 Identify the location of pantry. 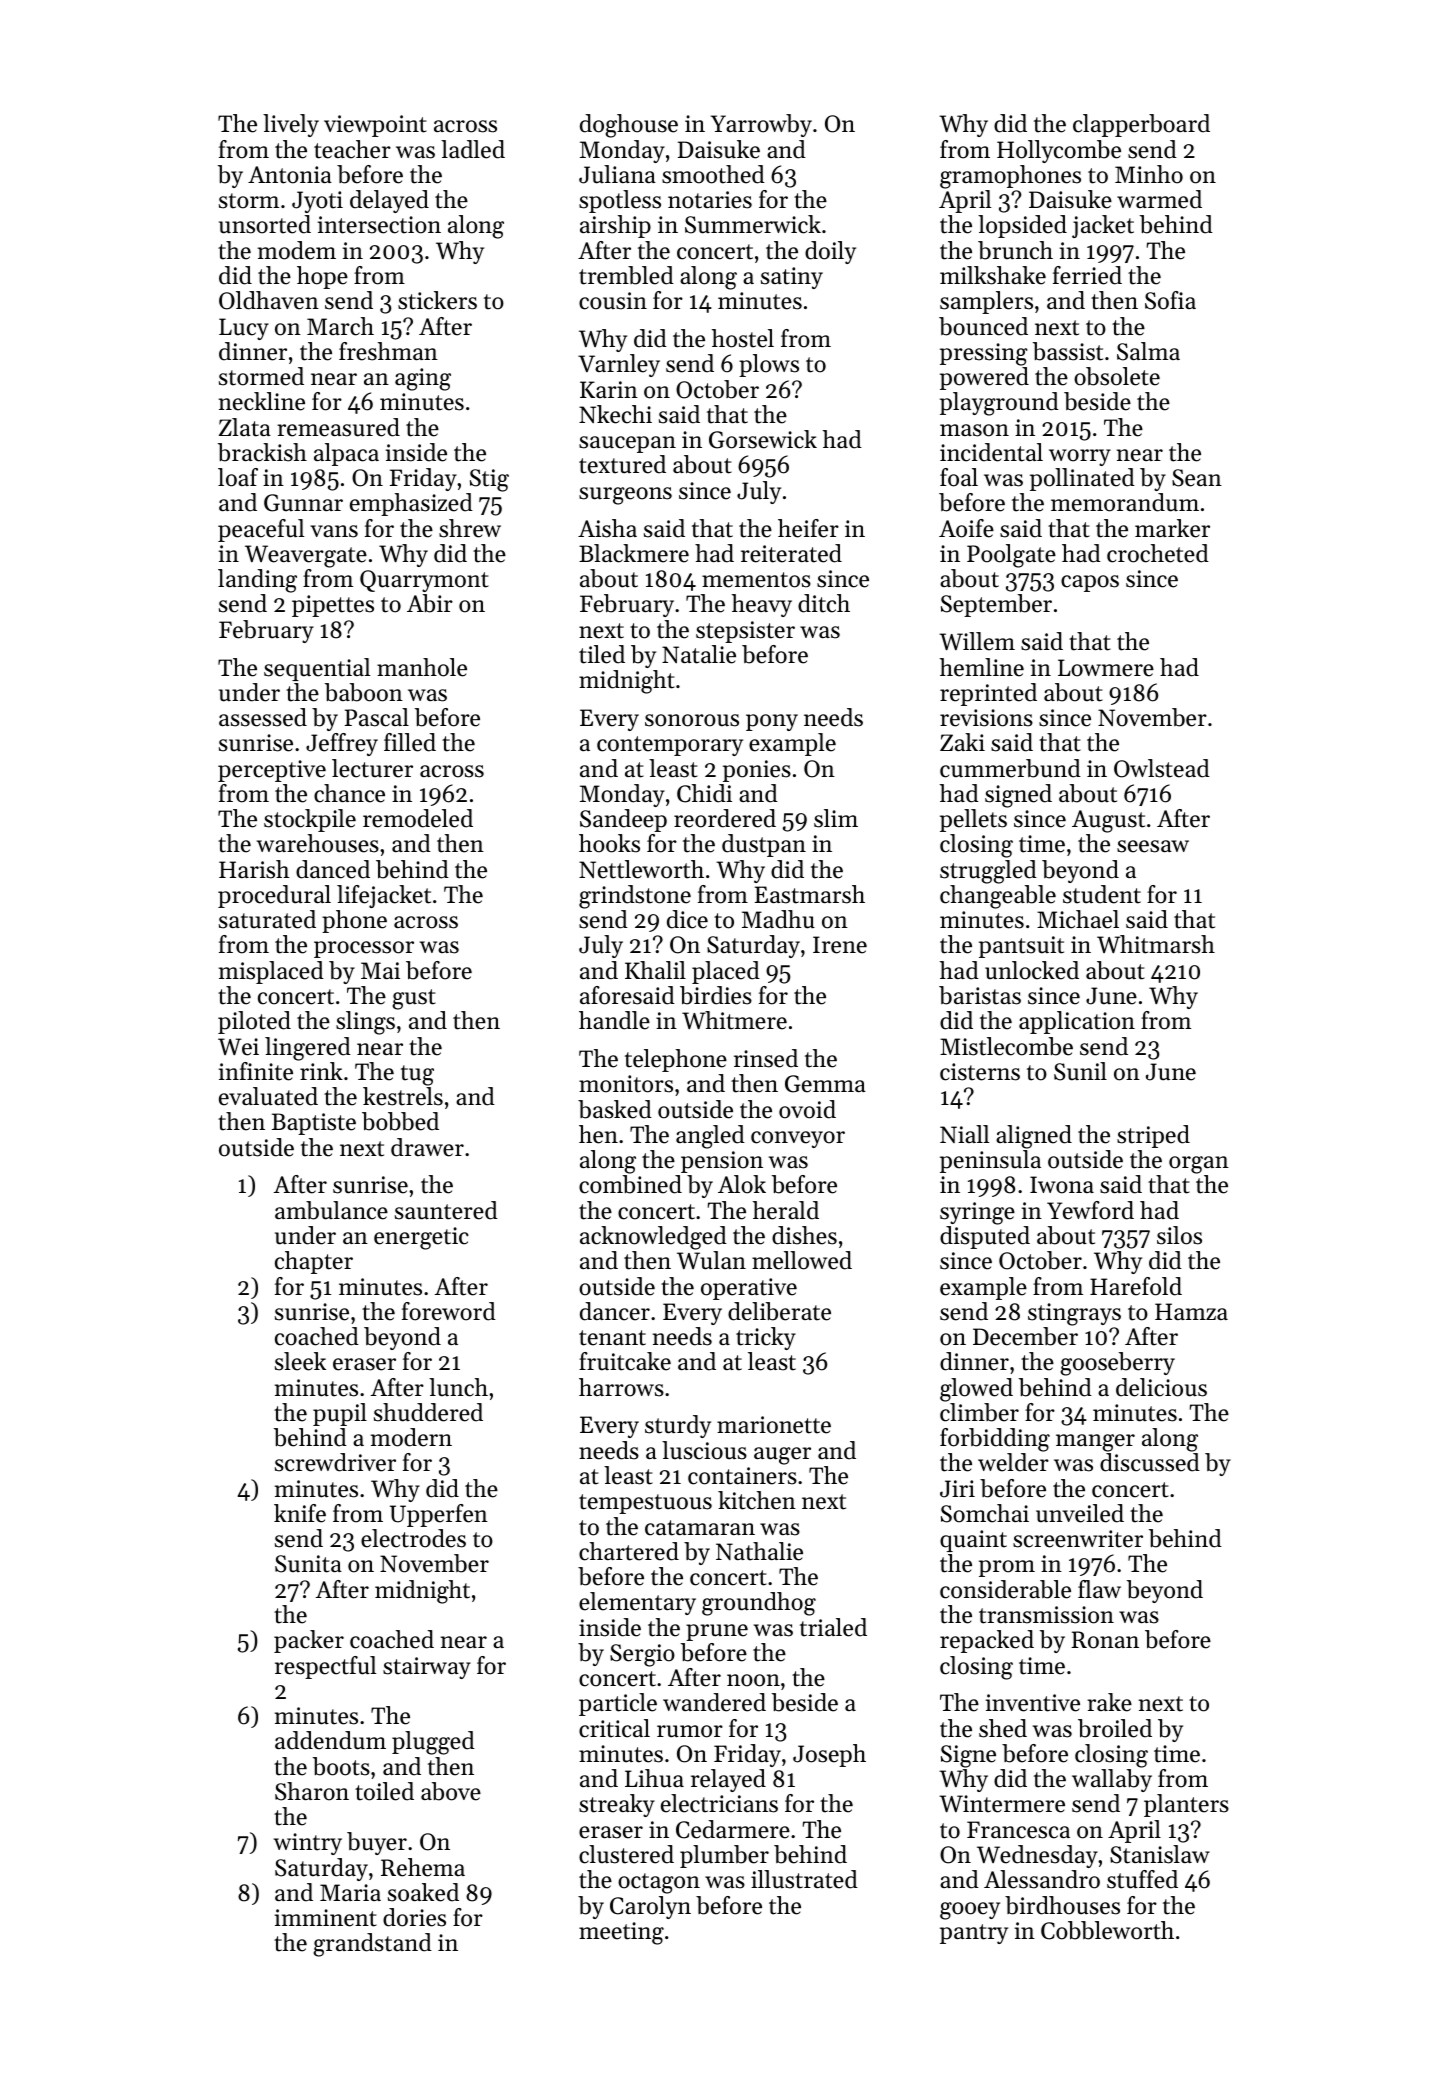
(974, 1934).
